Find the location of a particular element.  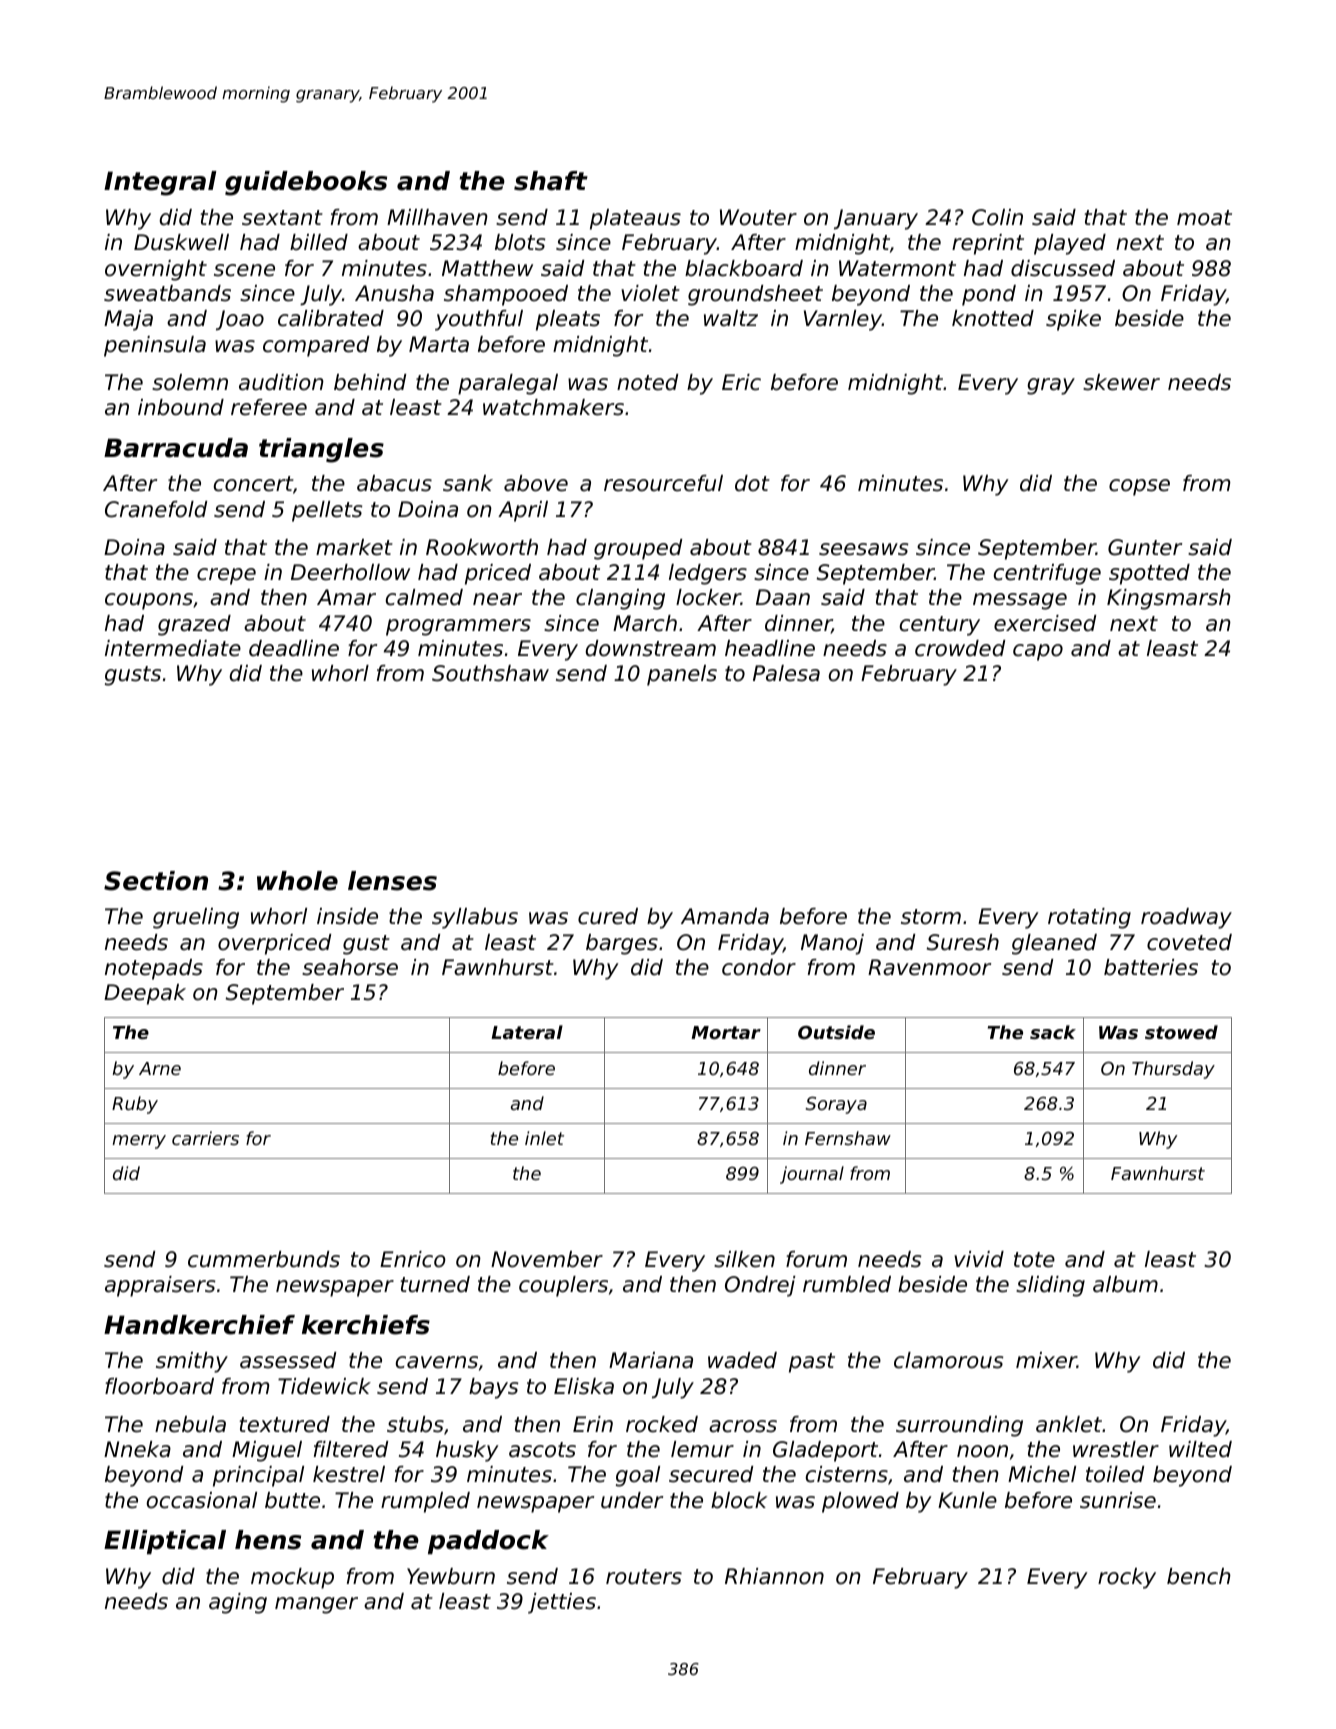

ascots is located at coordinates (542, 1450).
